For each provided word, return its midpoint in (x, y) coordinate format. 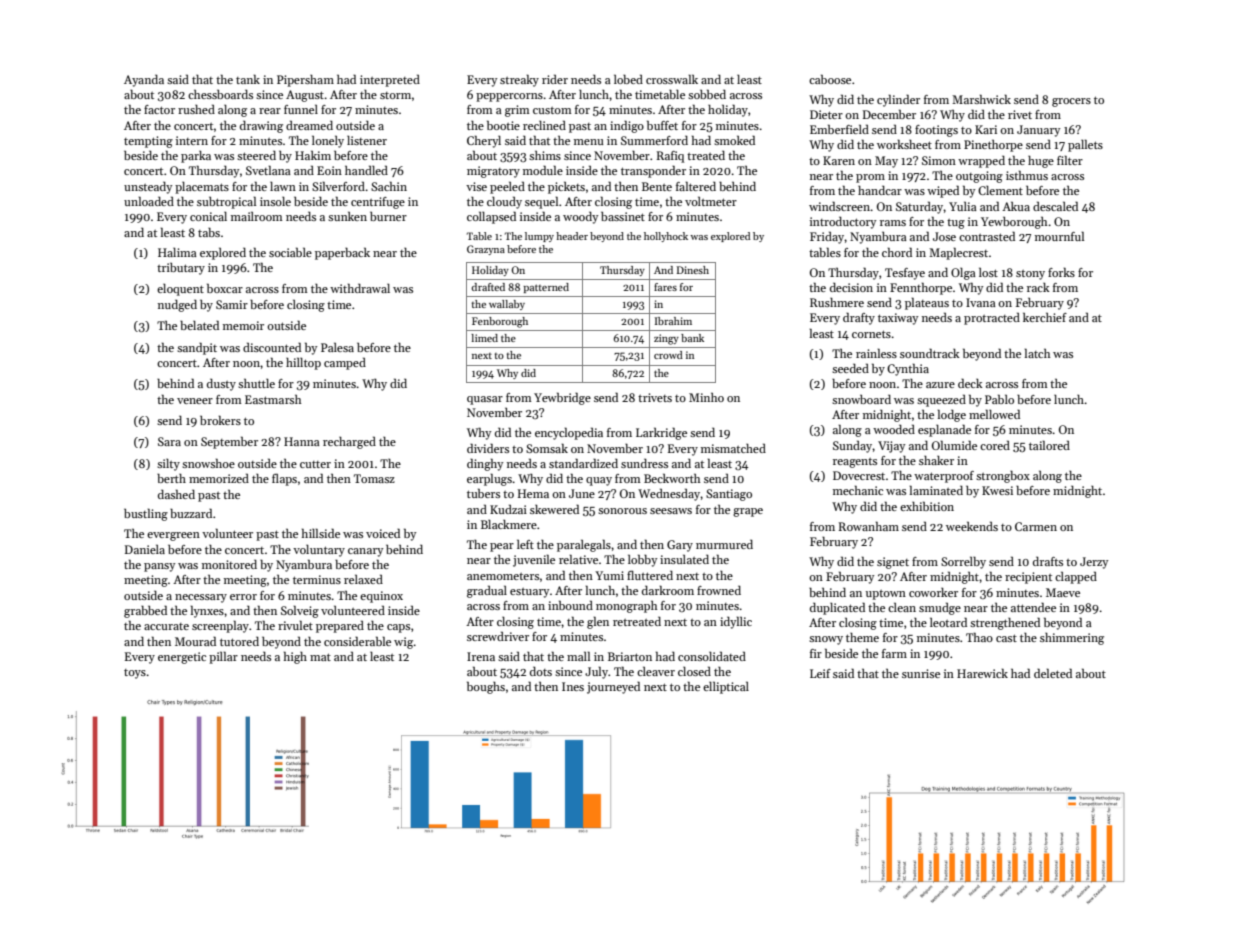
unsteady (148, 188)
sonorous (622, 511)
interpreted (390, 80)
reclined (544, 125)
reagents (855, 463)
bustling (146, 514)
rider (555, 79)
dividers (488, 448)
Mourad (195, 641)
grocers (1071, 102)
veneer (195, 401)
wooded (894, 429)
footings (936, 131)
